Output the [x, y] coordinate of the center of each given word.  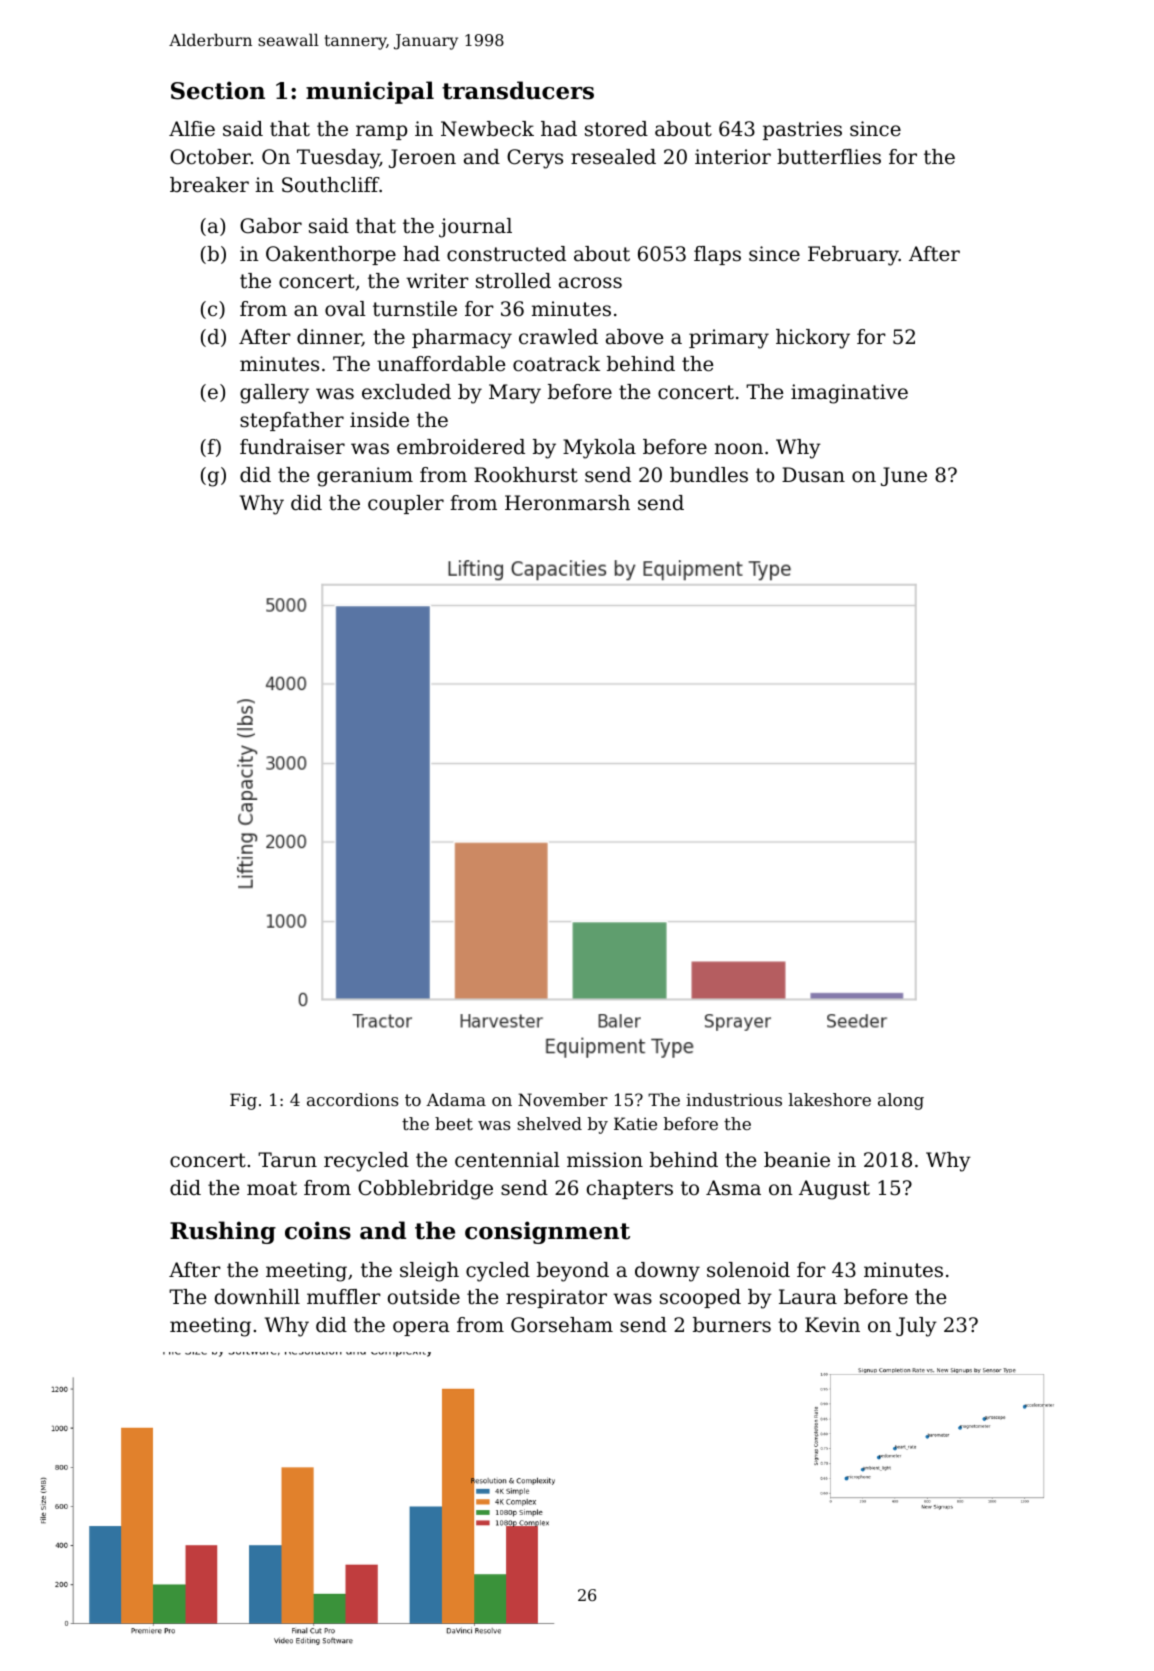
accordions [353, 1099]
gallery [274, 394]
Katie [635, 1123]
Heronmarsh [567, 503]
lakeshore [830, 1099]
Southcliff [331, 185]
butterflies [829, 157]
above [634, 337]
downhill [257, 1297]
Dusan [813, 475]
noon [739, 449]
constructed [506, 254]
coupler [406, 504]
